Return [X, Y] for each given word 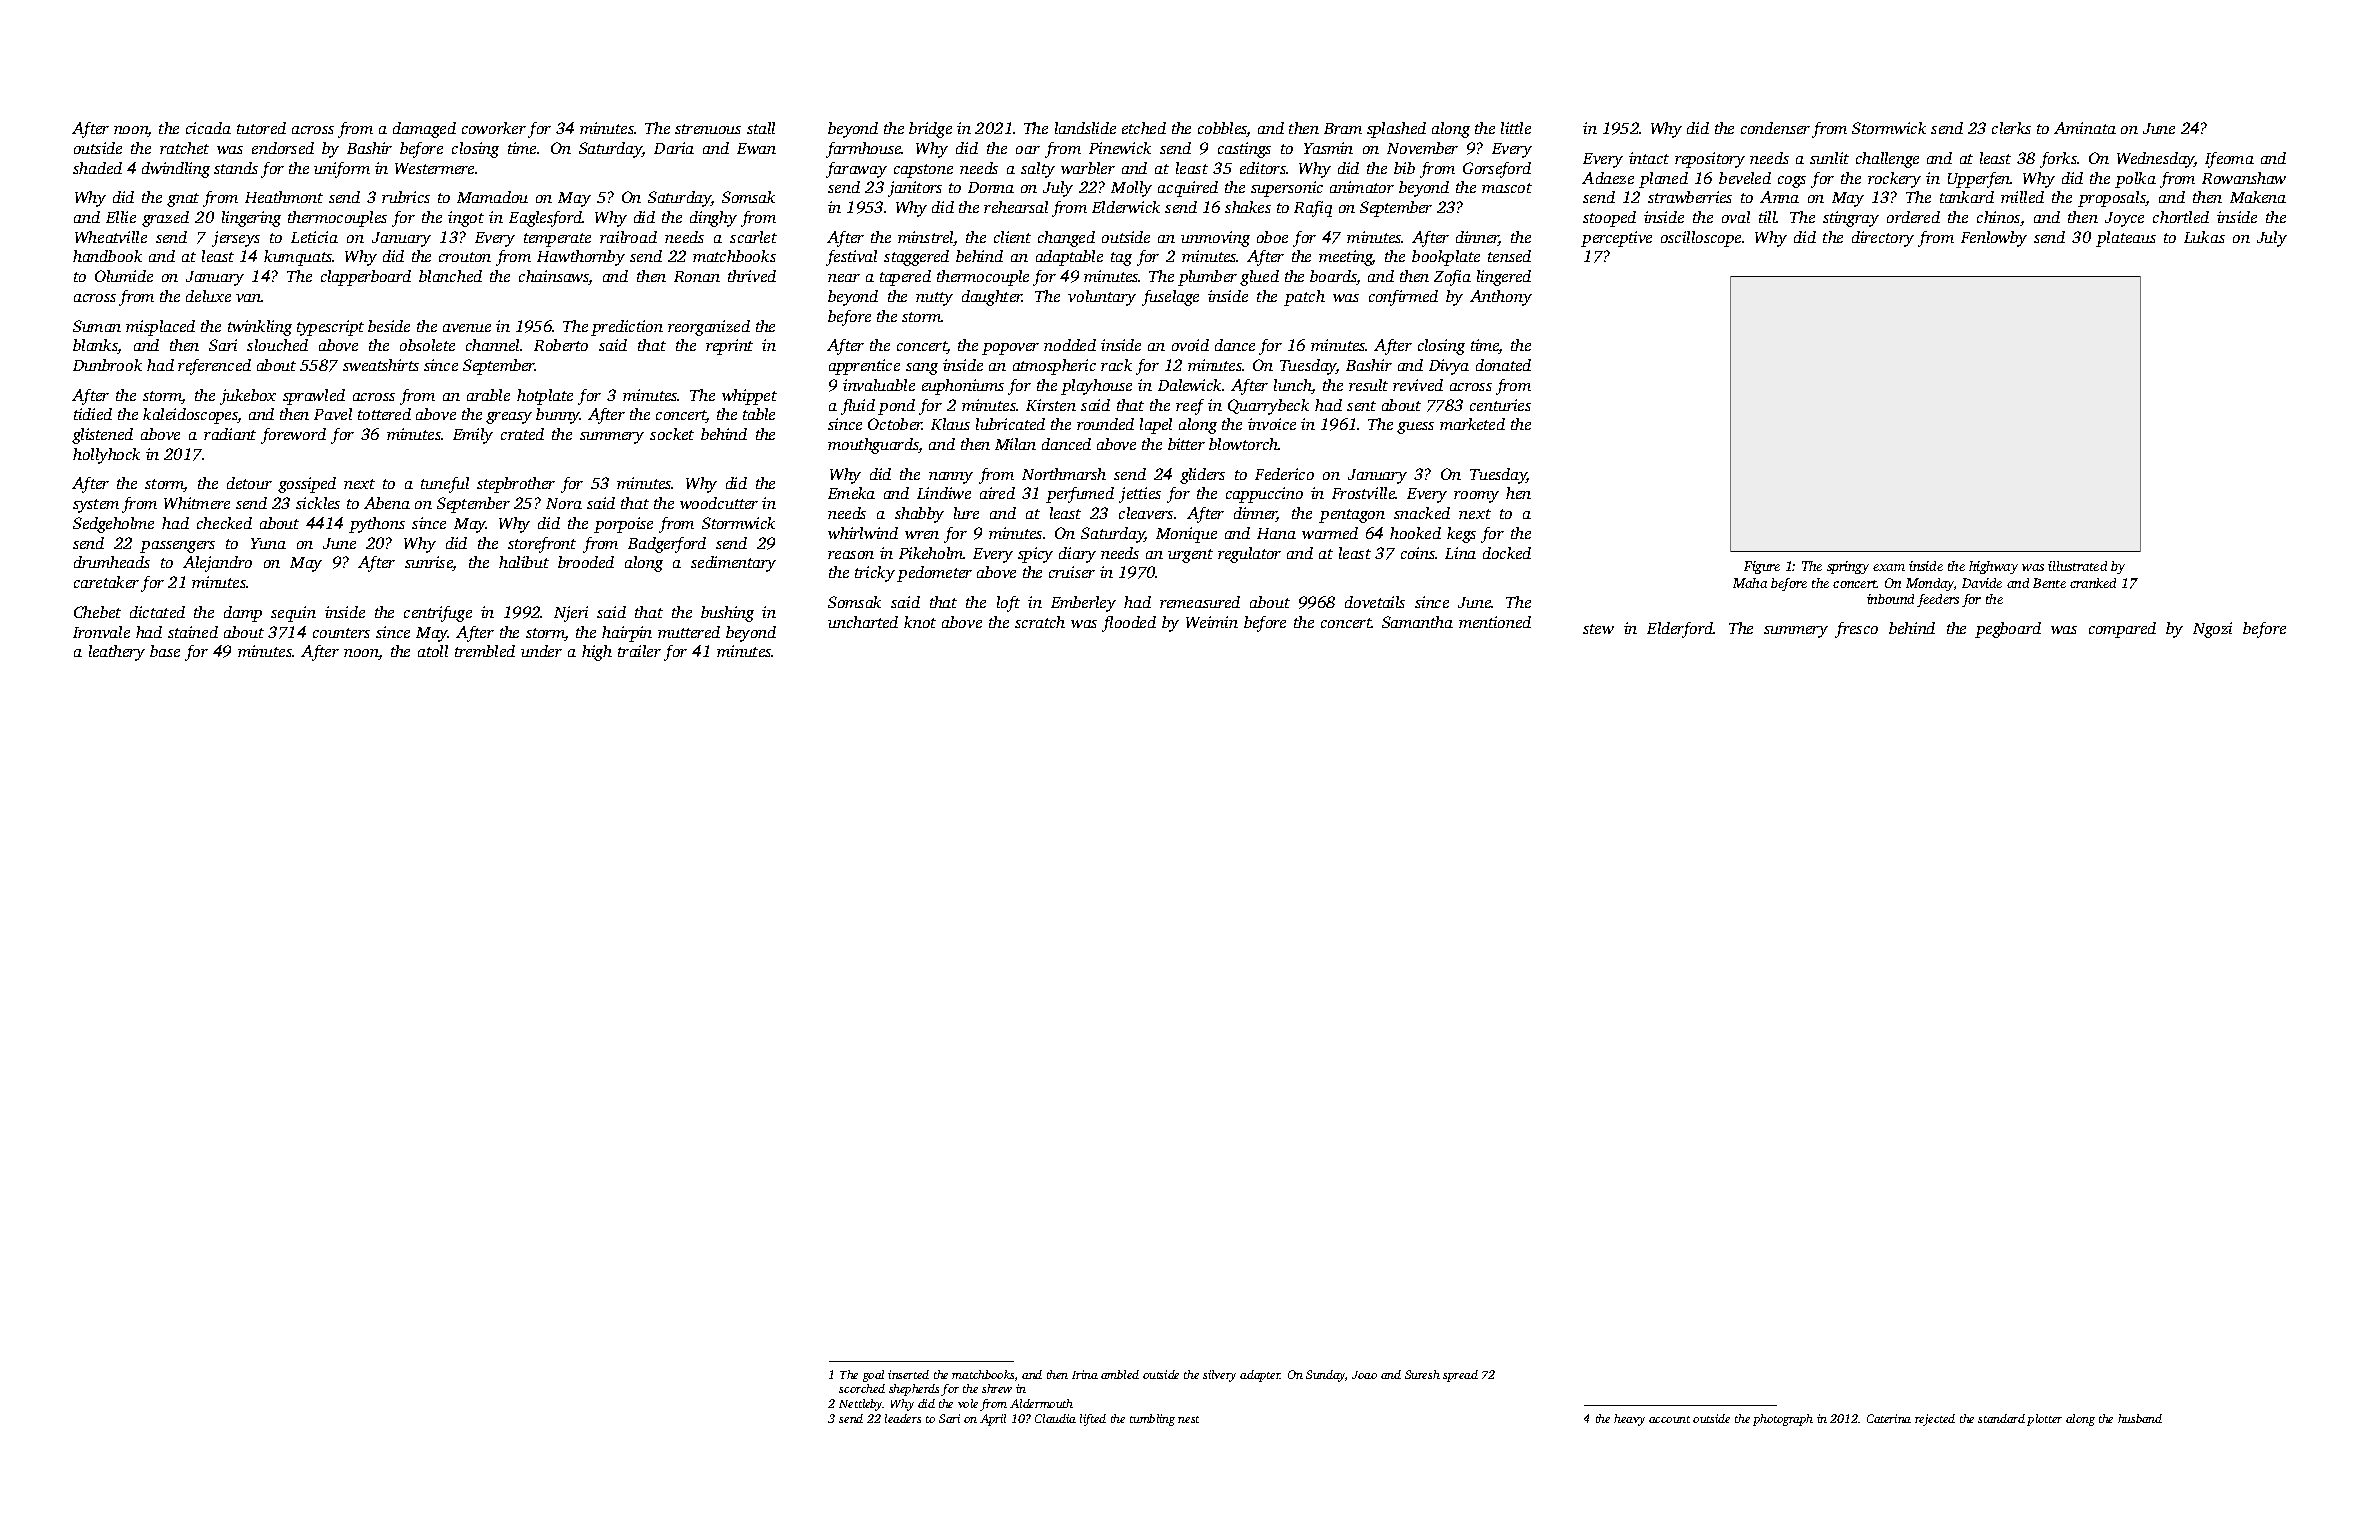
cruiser [1072, 572]
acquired [1188, 189]
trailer [639, 651]
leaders [903, 1418]
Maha [1750, 583]
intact [1649, 158]
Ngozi [2212, 630]
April [993, 1420]
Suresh [1422, 1374]
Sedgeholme [113, 525]
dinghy [713, 219]
